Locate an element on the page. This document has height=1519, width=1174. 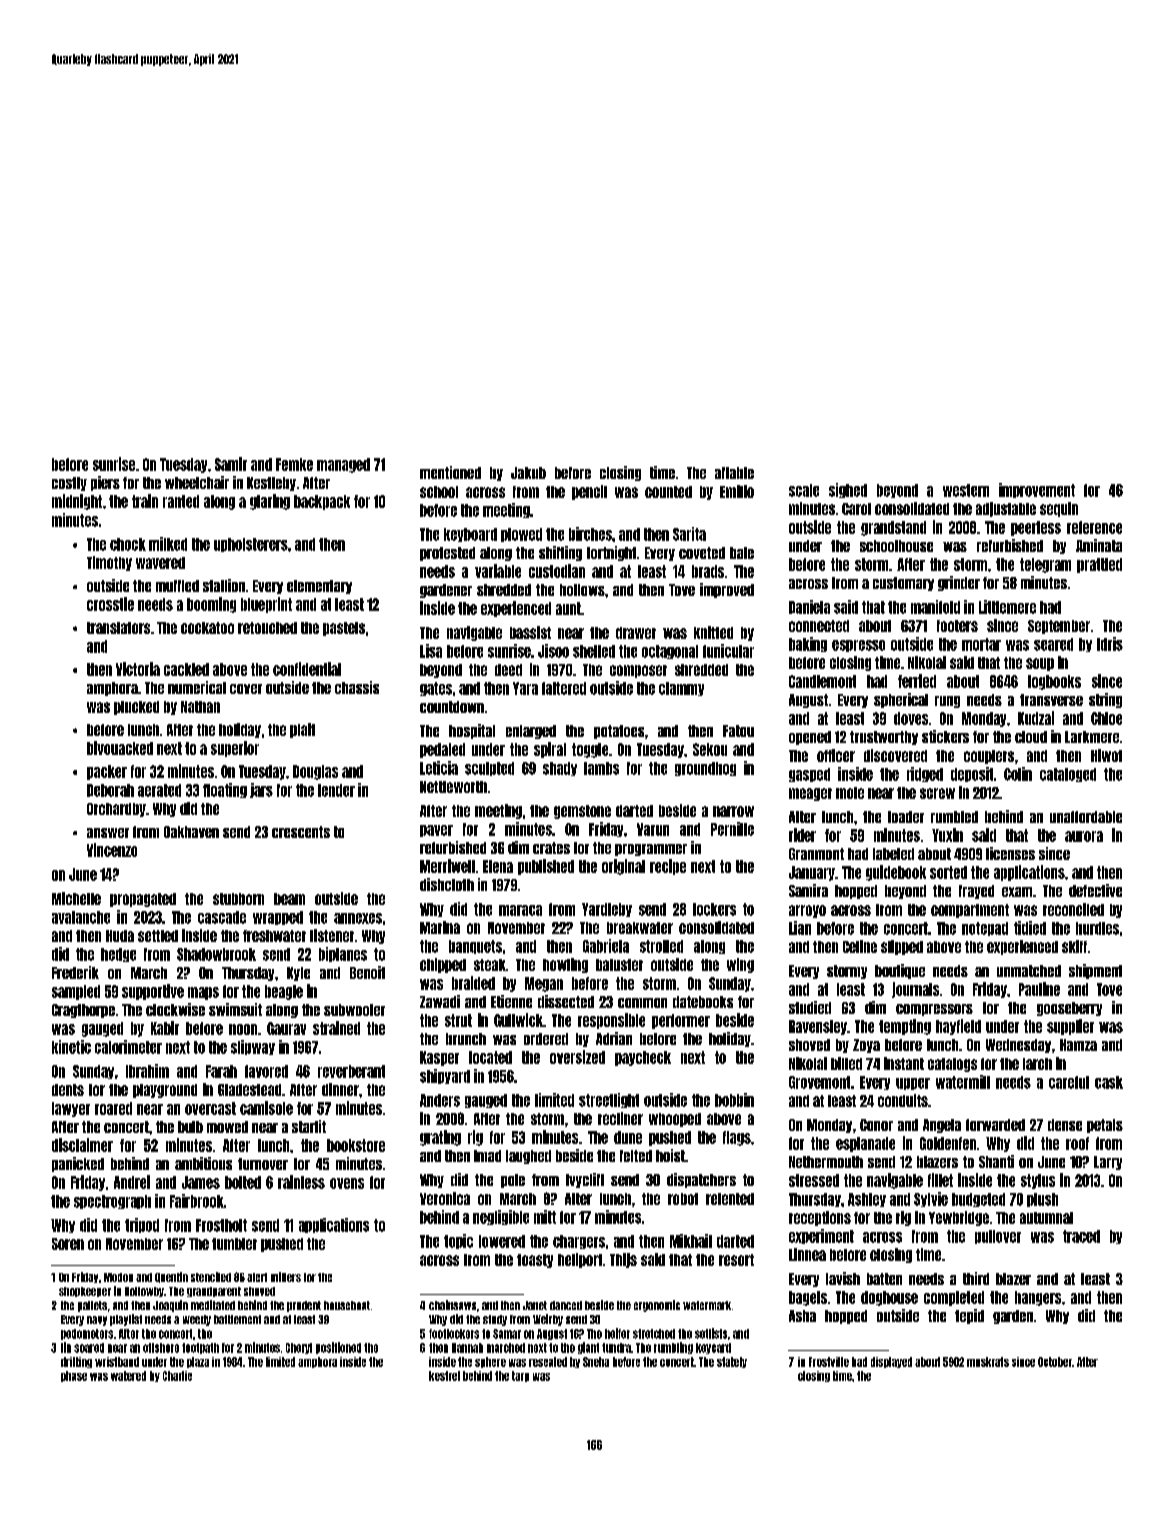
tarp is located at coordinates (520, 1376).
